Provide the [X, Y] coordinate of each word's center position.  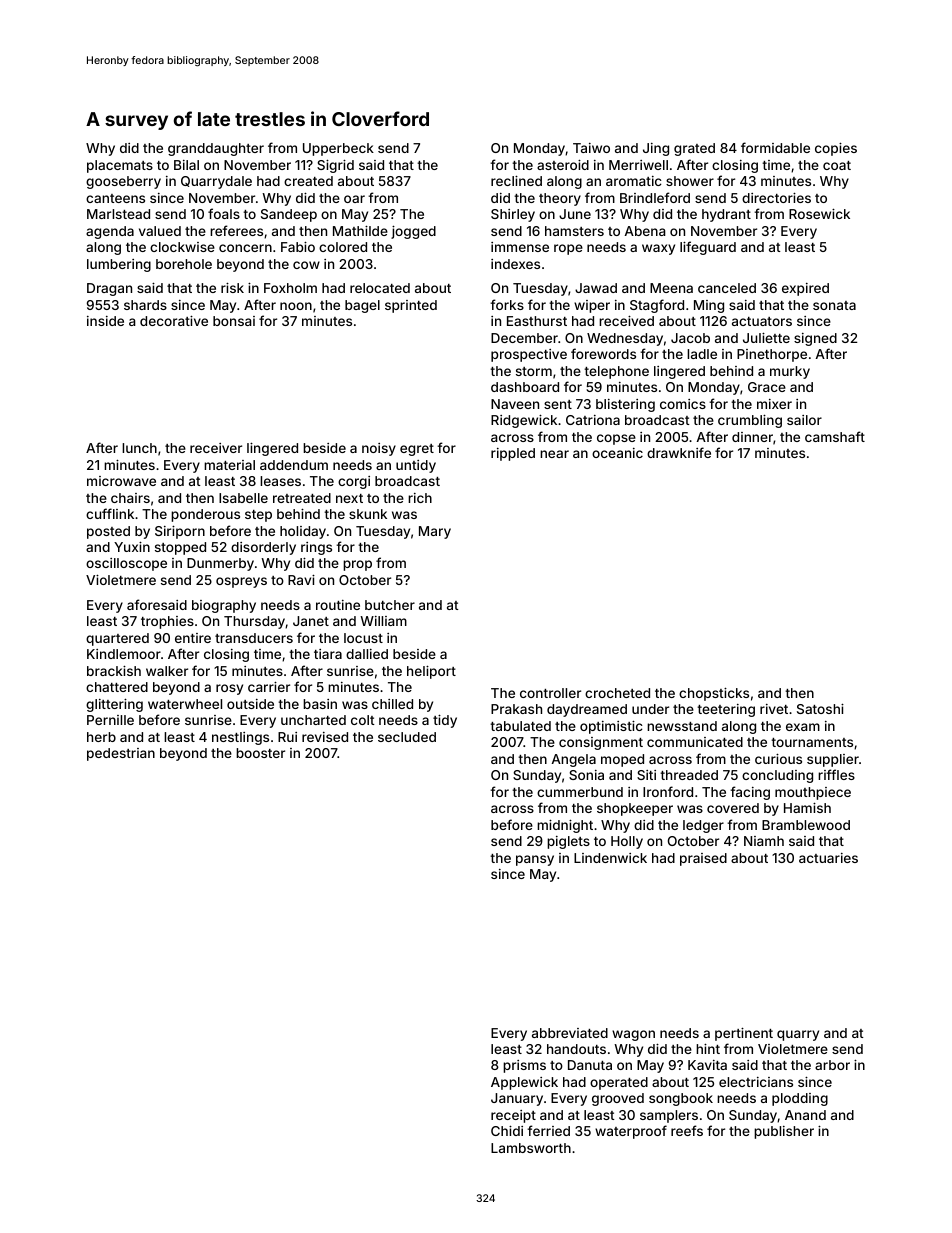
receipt [513, 1116]
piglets [568, 842]
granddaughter [216, 149]
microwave [121, 481]
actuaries [828, 858]
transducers [254, 638]
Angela [574, 760]
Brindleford [655, 197]
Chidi [507, 1130]
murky [790, 372]
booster [260, 753]
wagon [633, 1035]
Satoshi [820, 708]
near [554, 454]
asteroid [563, 164]
